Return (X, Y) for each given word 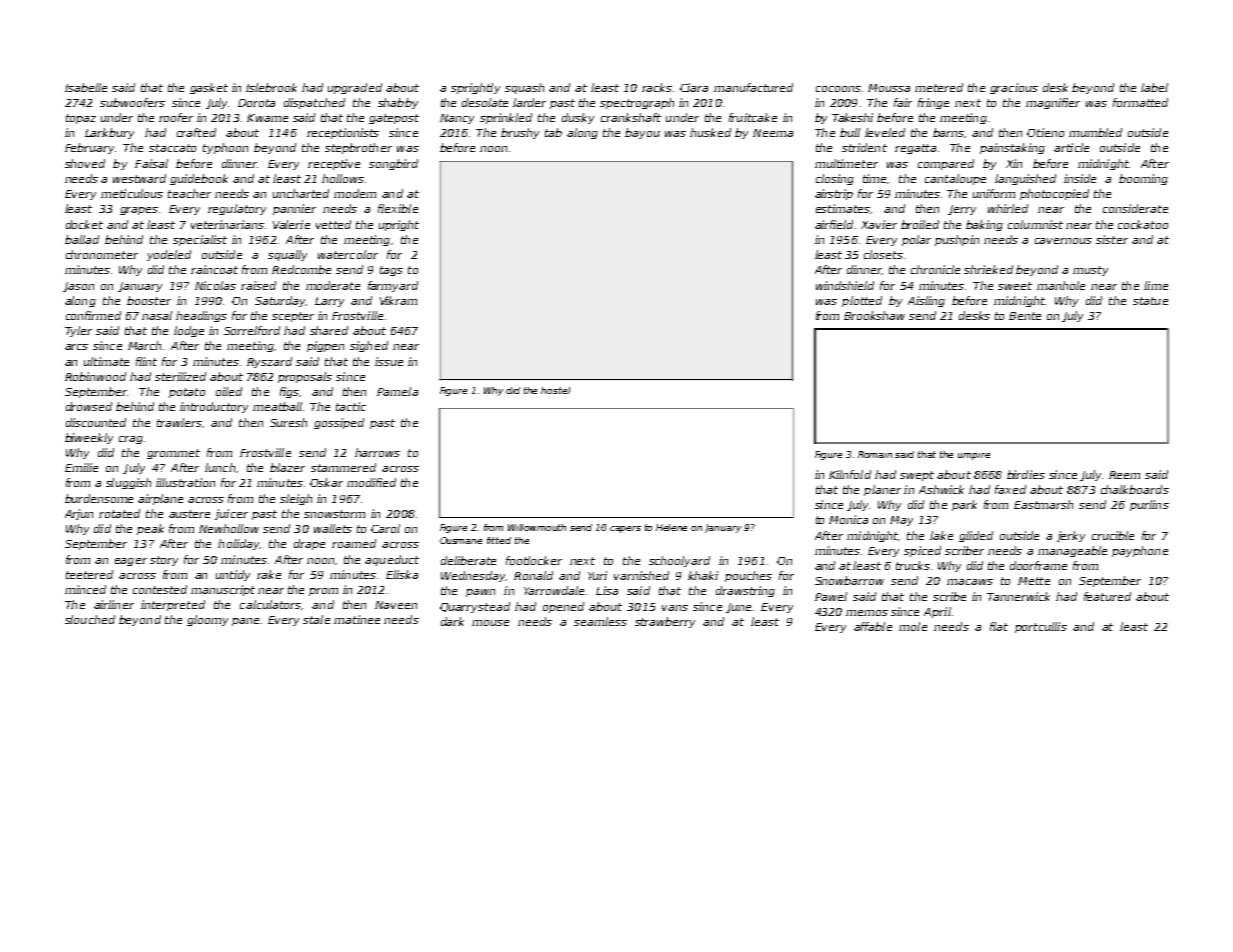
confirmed (93, 315)
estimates (843, 208)
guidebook (199, 179)
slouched (90, 619)
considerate (1135, 208)
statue (1150, 301)
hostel (555, 390)
